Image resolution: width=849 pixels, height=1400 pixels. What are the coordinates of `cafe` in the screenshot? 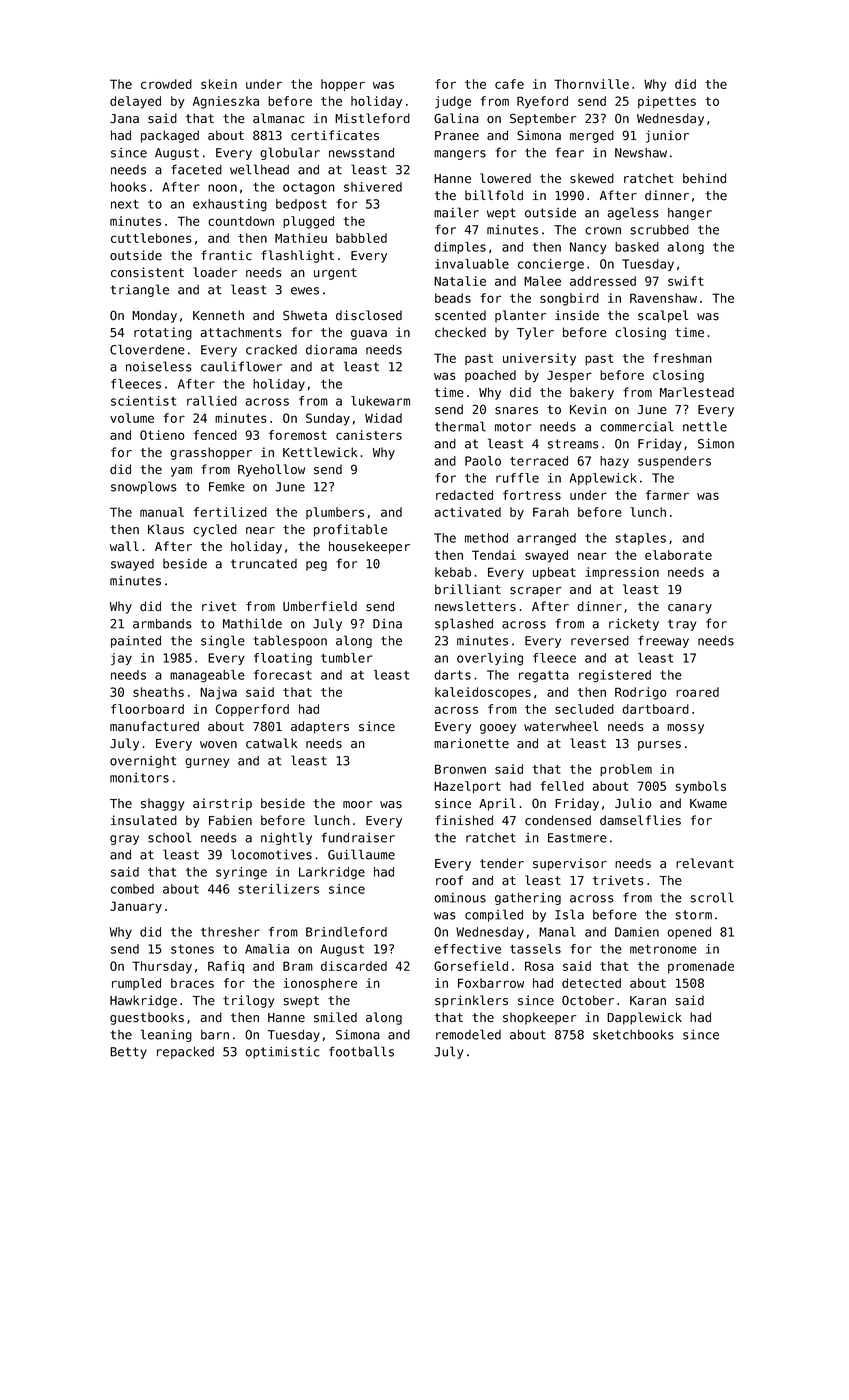 It's located at (509, 84).
